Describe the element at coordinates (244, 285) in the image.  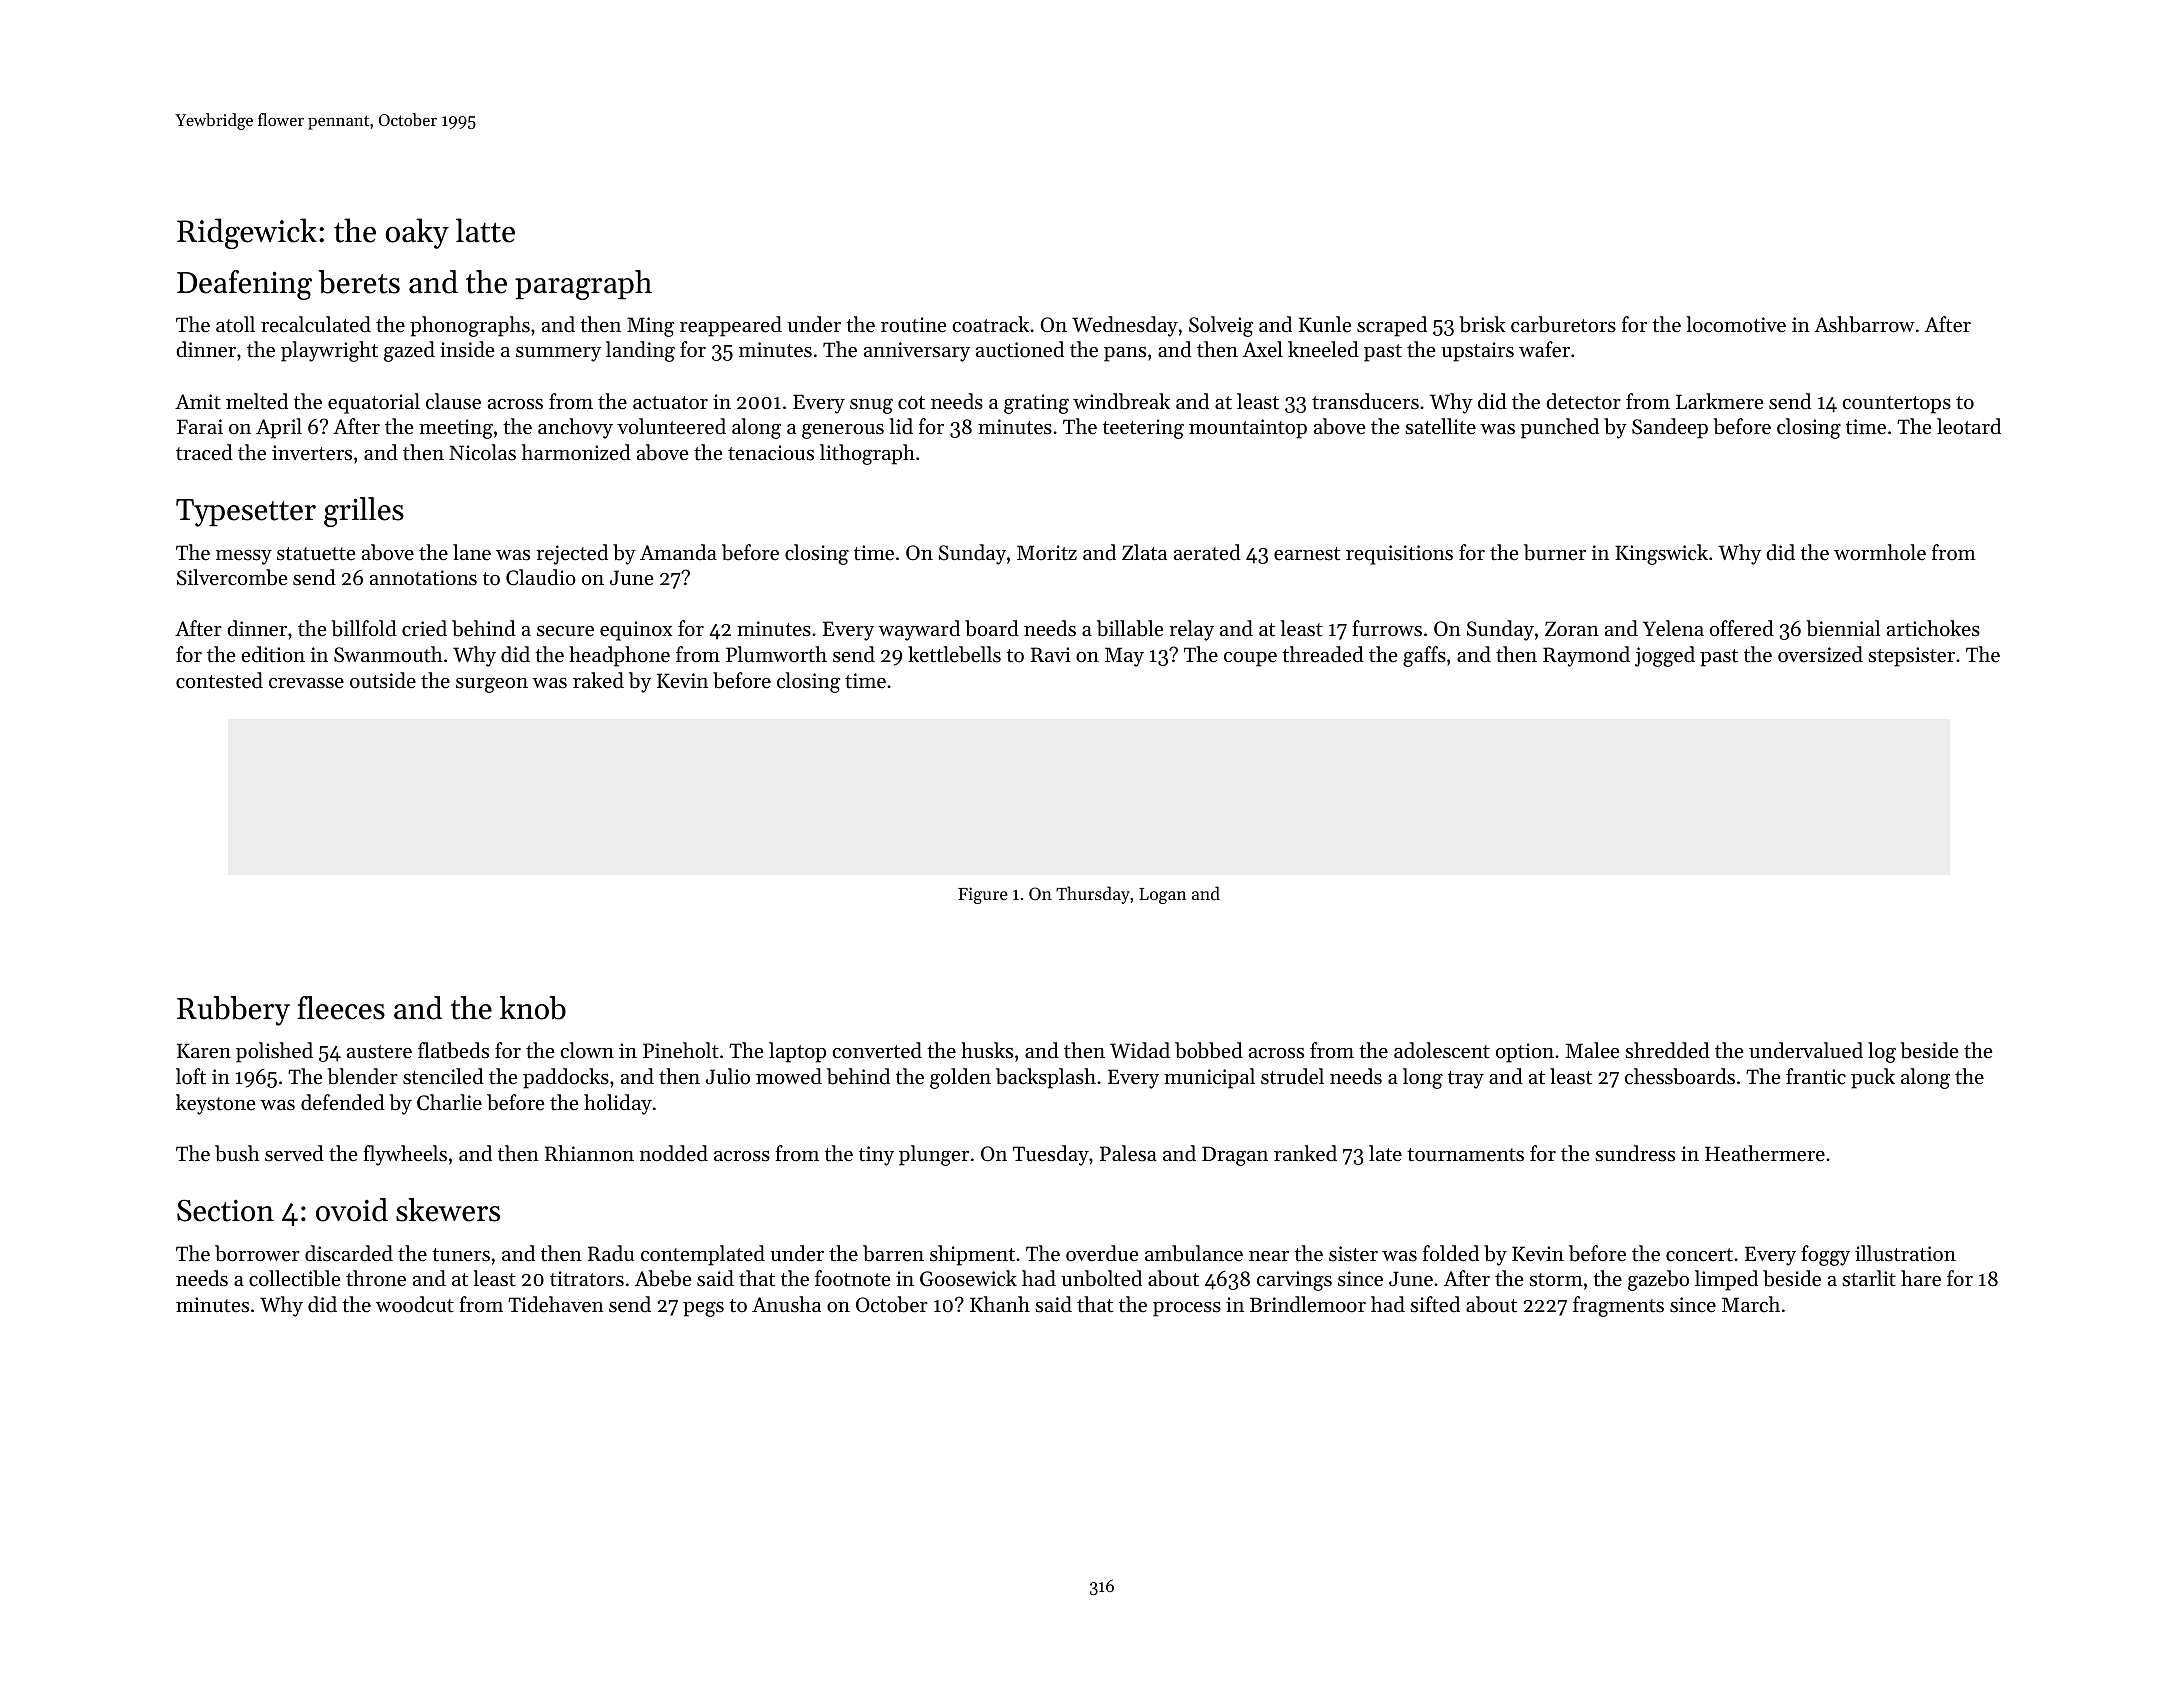
I see `Deafening` at that location.
